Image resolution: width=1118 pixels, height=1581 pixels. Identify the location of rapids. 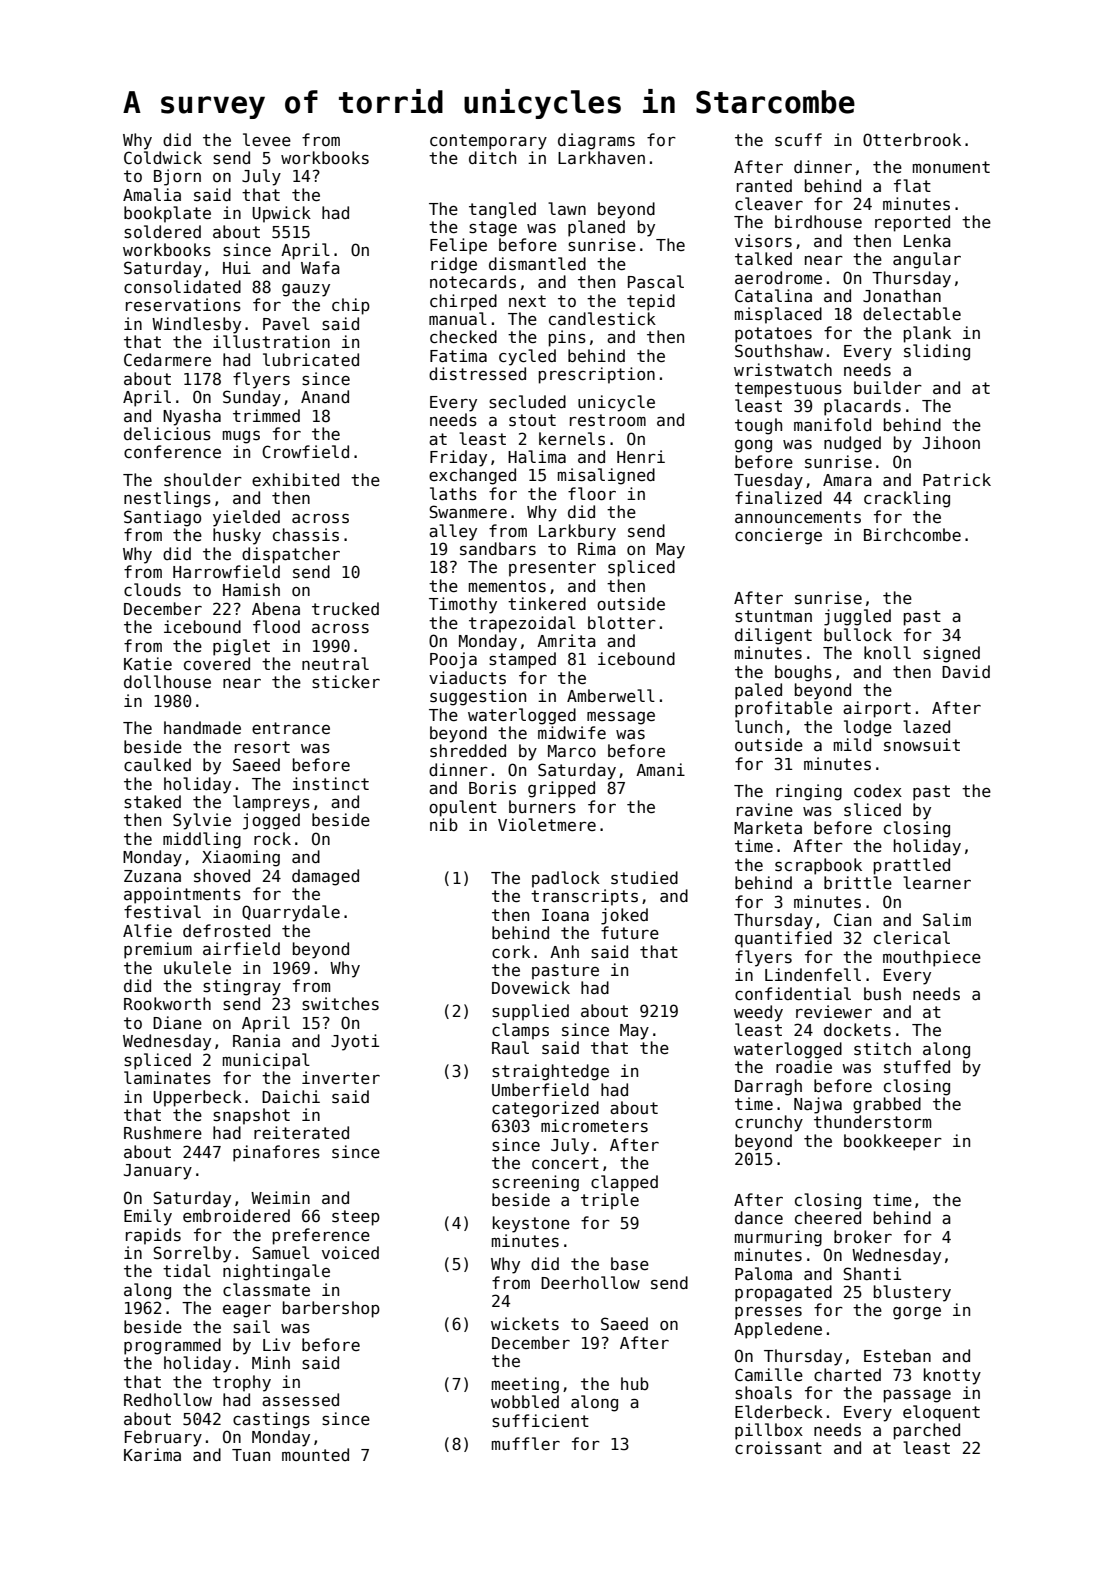
(153, 1236).
